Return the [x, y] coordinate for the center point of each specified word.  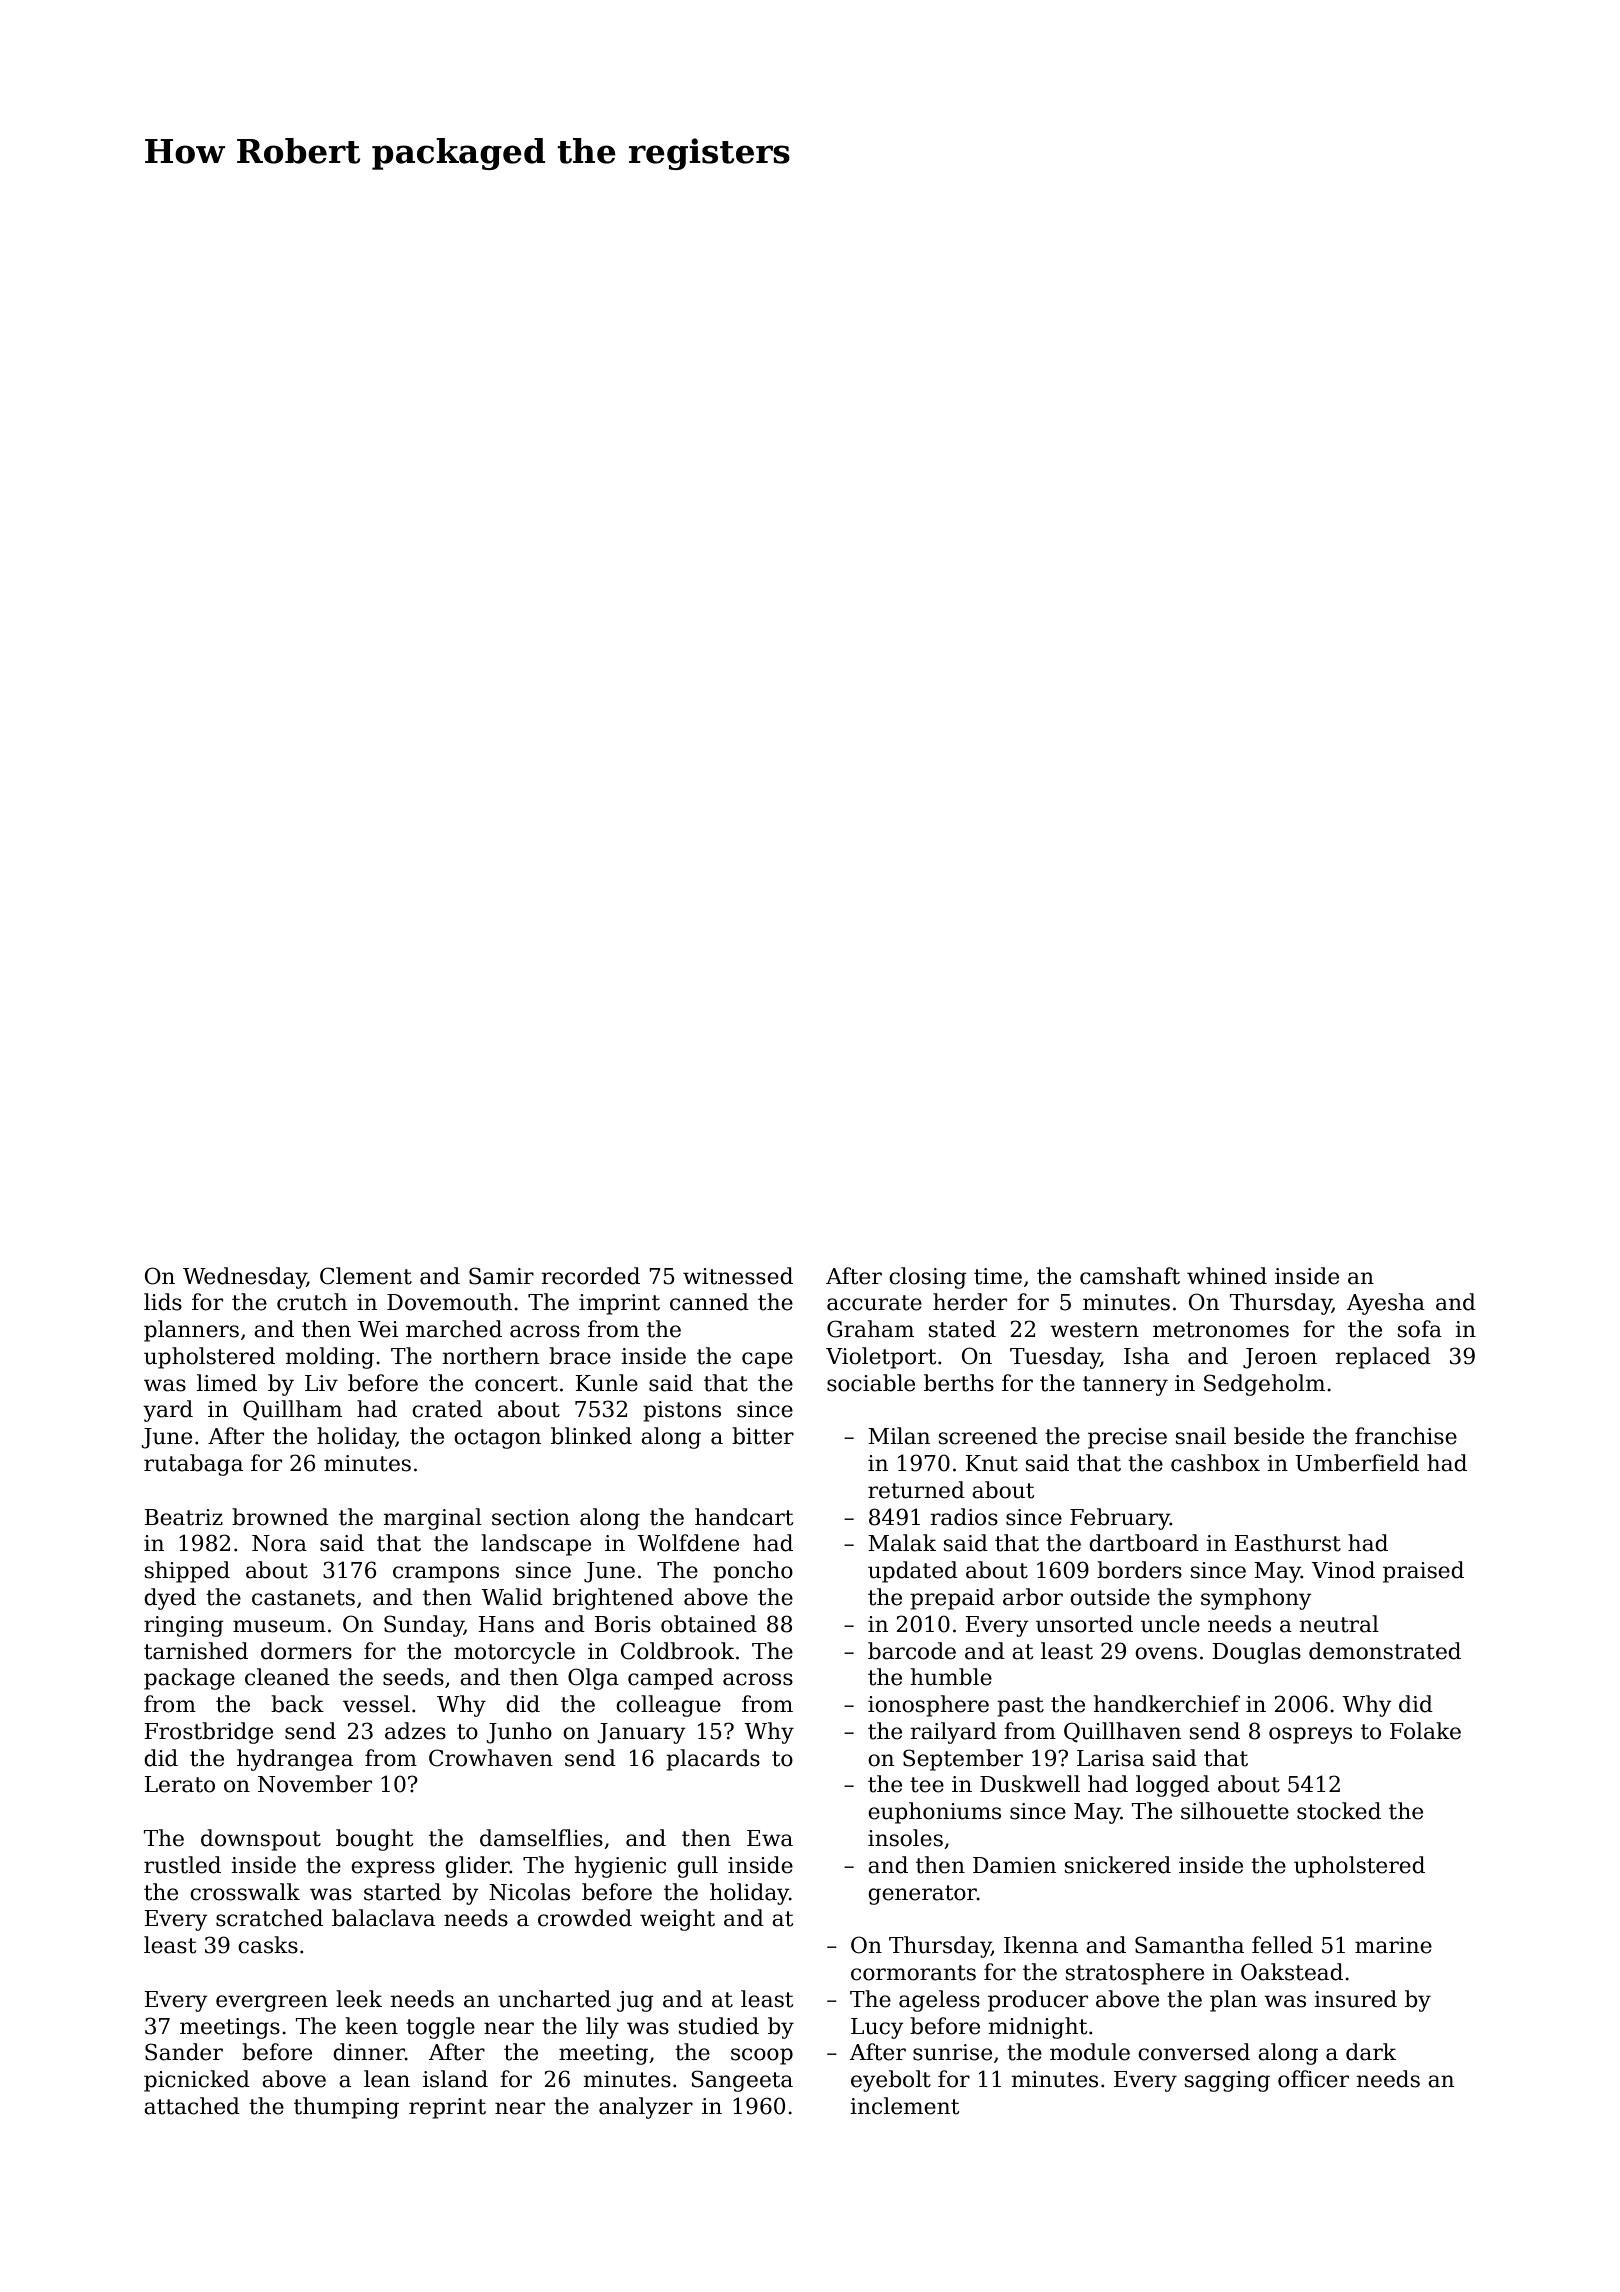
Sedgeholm [1264, 1385]
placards [713, 1760]
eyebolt [891, 2081]
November [315, 1784]
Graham [870, 1329]
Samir [501, 1276]
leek [359, 1999]
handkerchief [1167, 1704]
